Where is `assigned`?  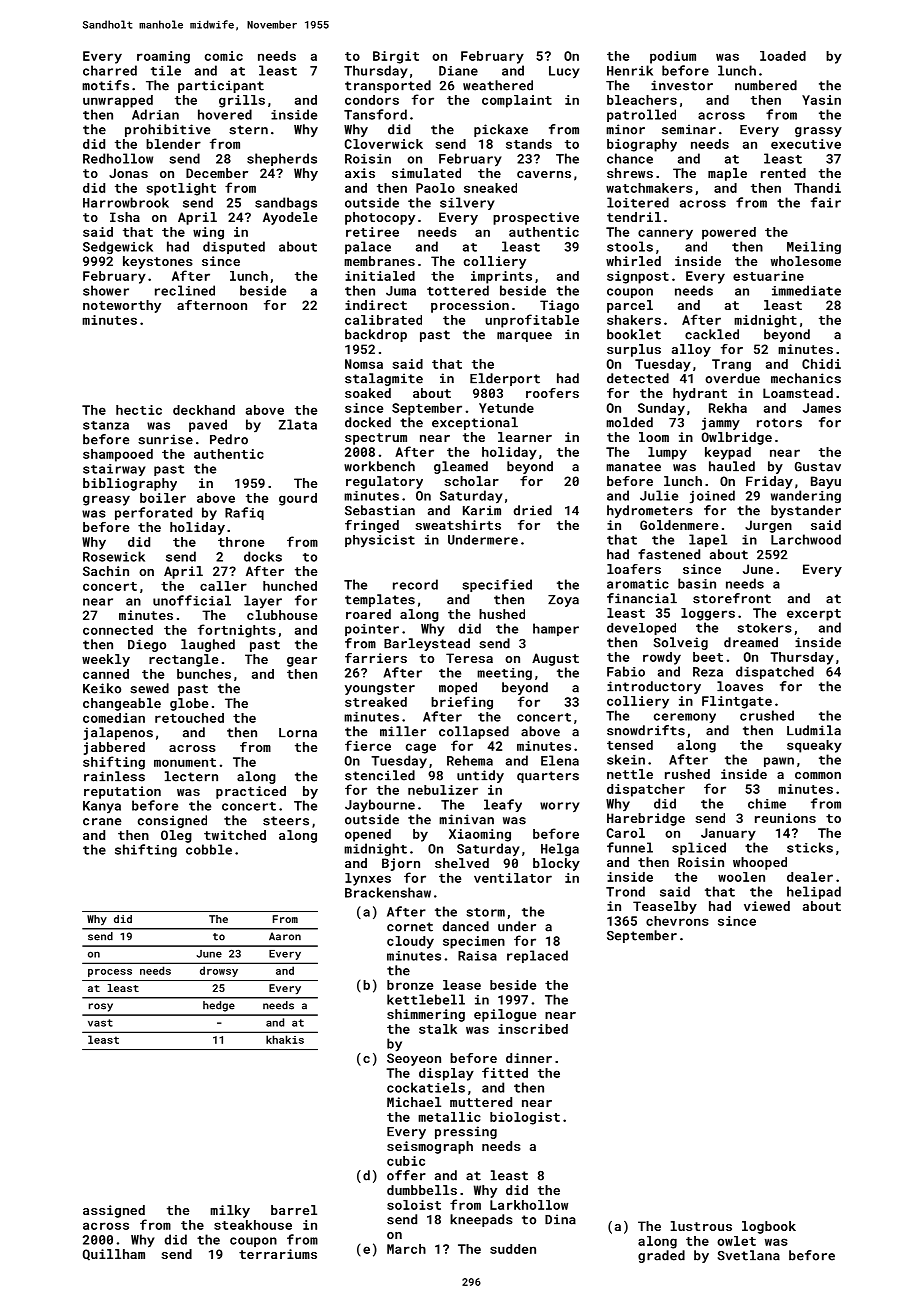
assigned is located at coordinates (114, 1211).
